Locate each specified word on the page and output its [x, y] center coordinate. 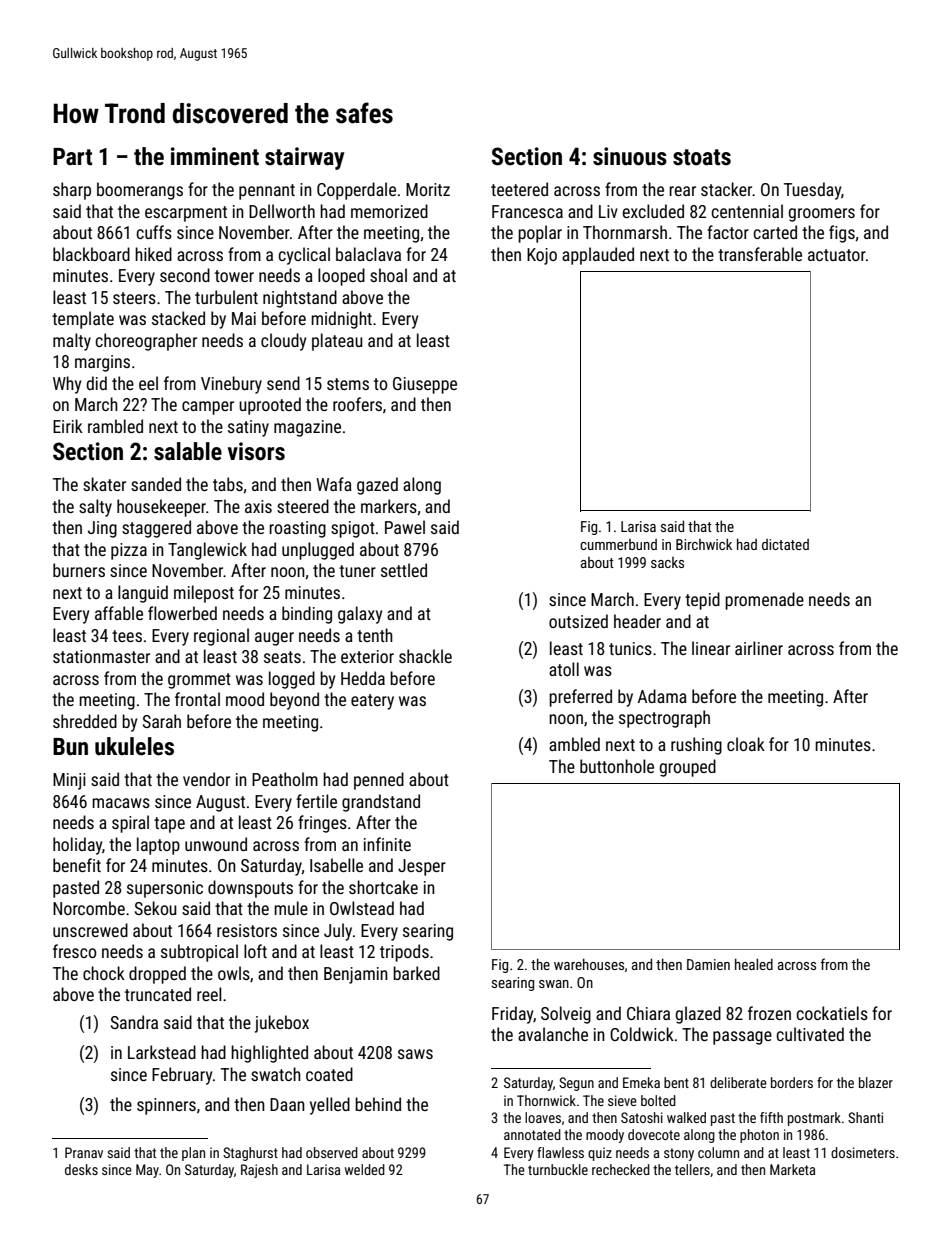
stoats [702, 157]
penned [379, 781]
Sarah [162, 721]
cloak [746, 744]
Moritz [428, 189]
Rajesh [259, 1171]
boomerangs [140, 191]
